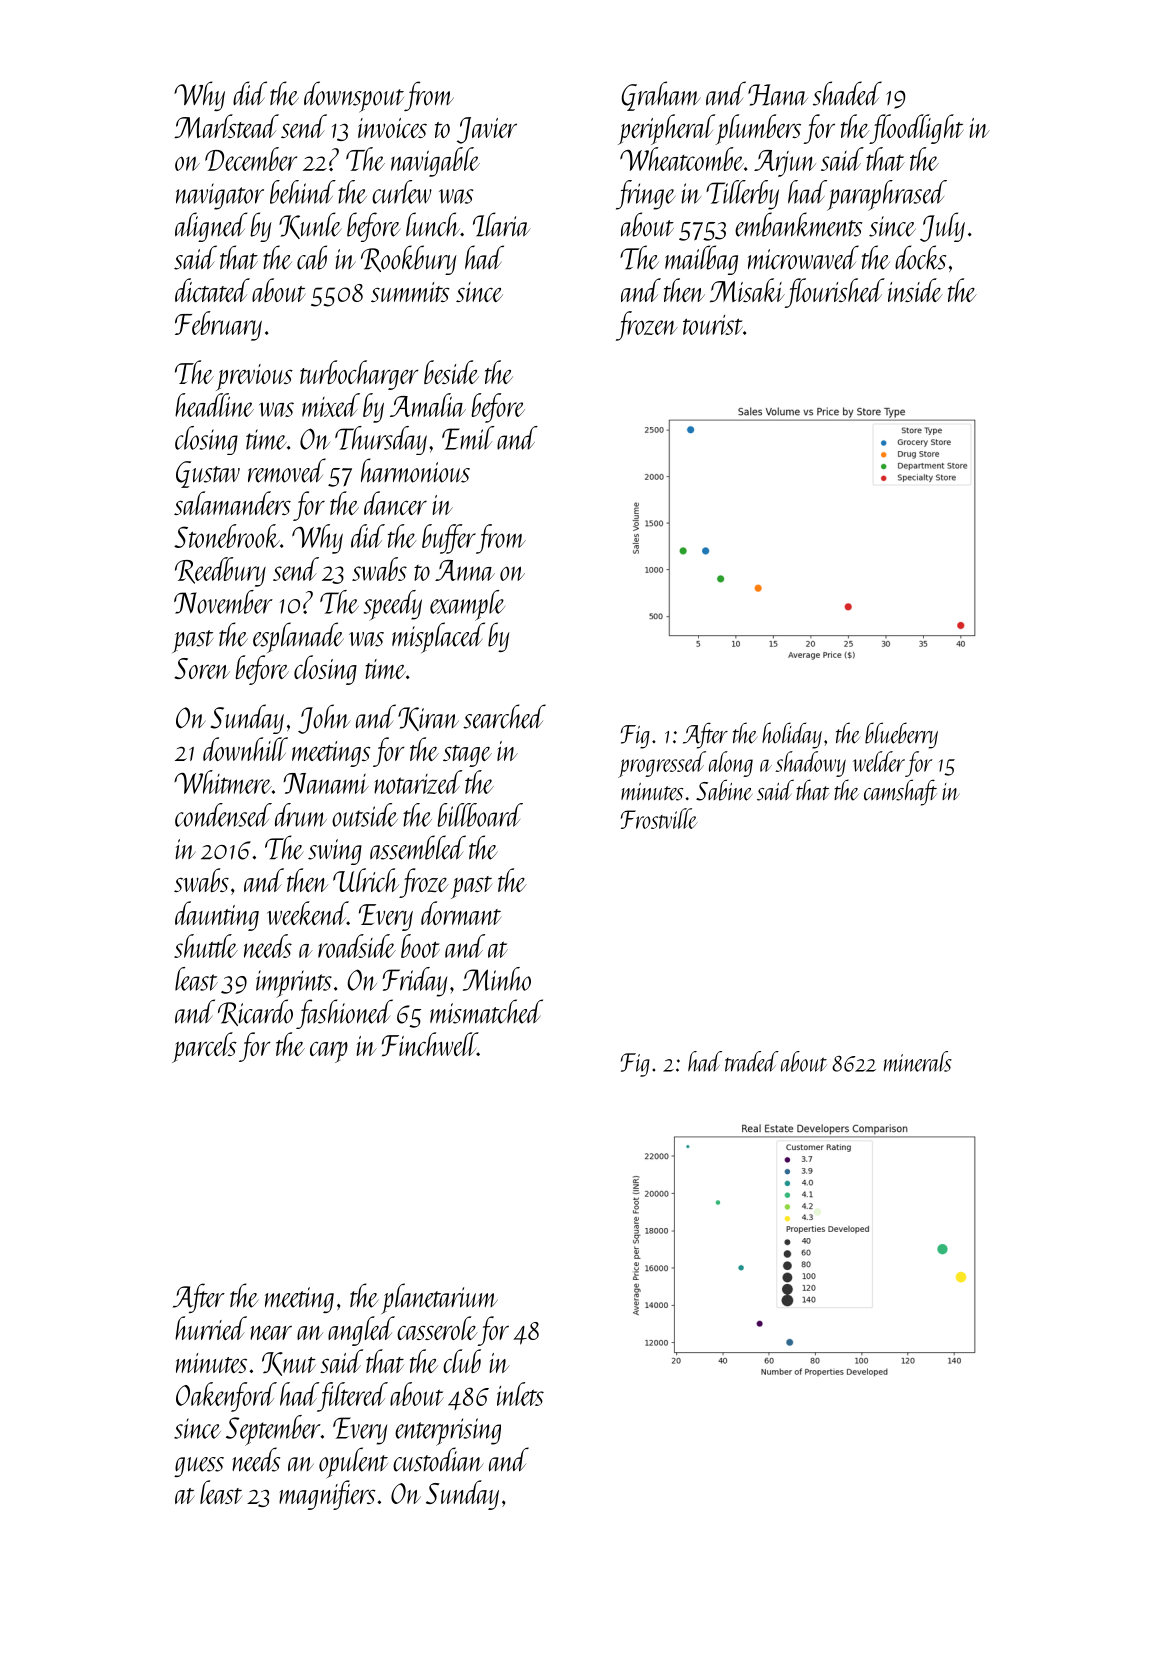  What do you see at coordinates (701, 260) in the image?
I see `mailbag` at bounding box center [701, 260].
